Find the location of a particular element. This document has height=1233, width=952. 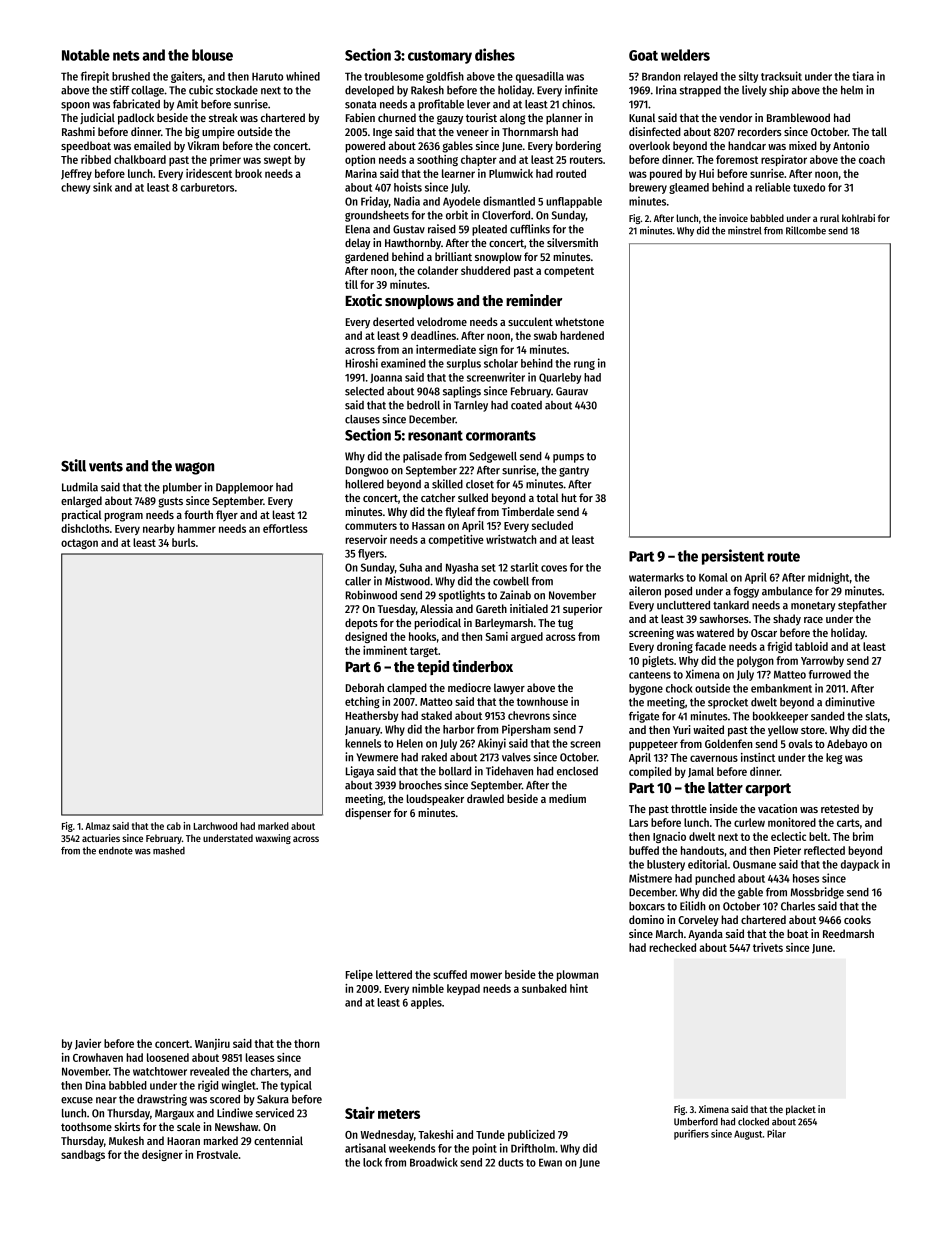

Sami is located at coordinates (497, 636).
